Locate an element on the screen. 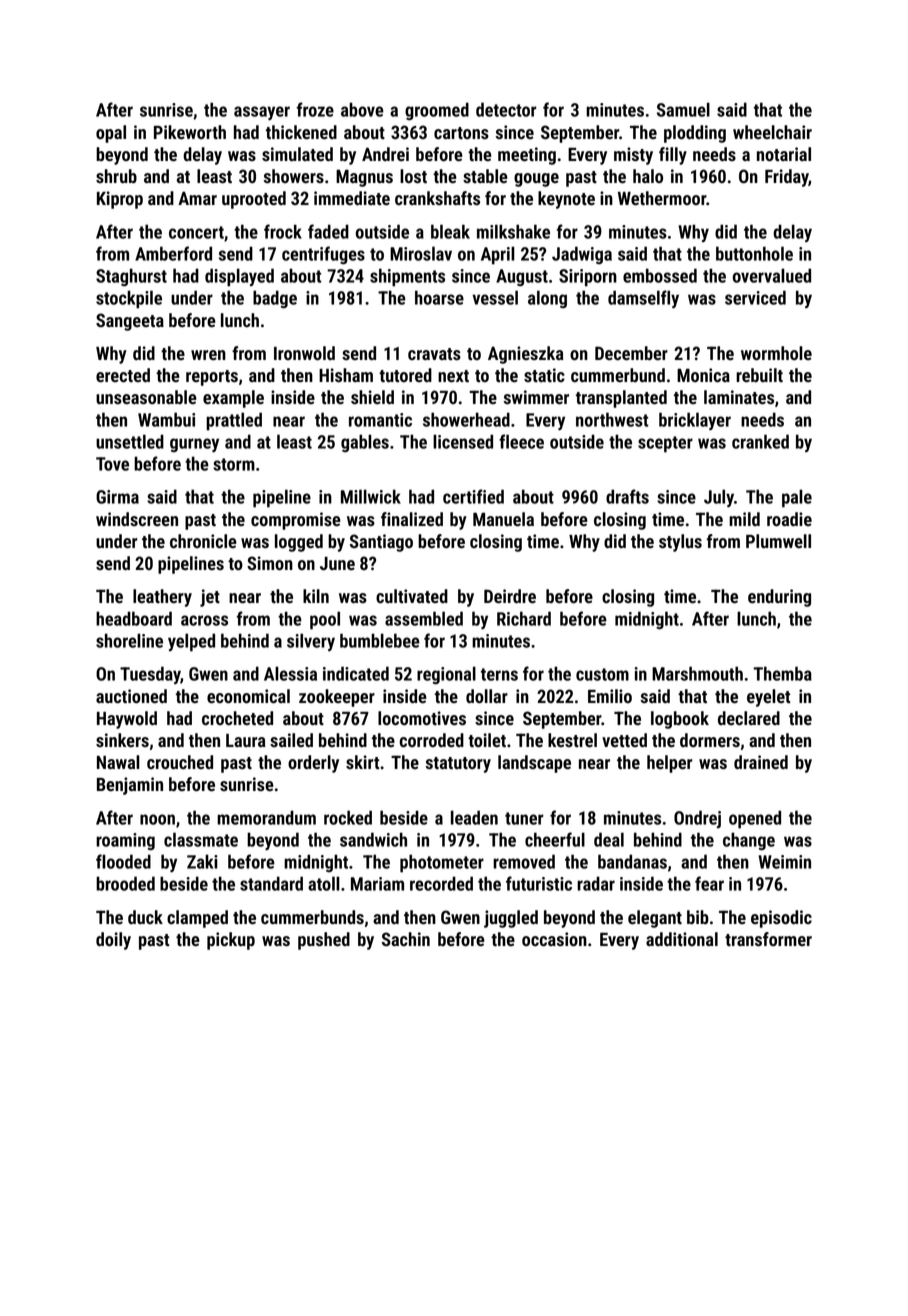 The image size is (908, 1316). Sachin is located at coordinates (406, 939).
